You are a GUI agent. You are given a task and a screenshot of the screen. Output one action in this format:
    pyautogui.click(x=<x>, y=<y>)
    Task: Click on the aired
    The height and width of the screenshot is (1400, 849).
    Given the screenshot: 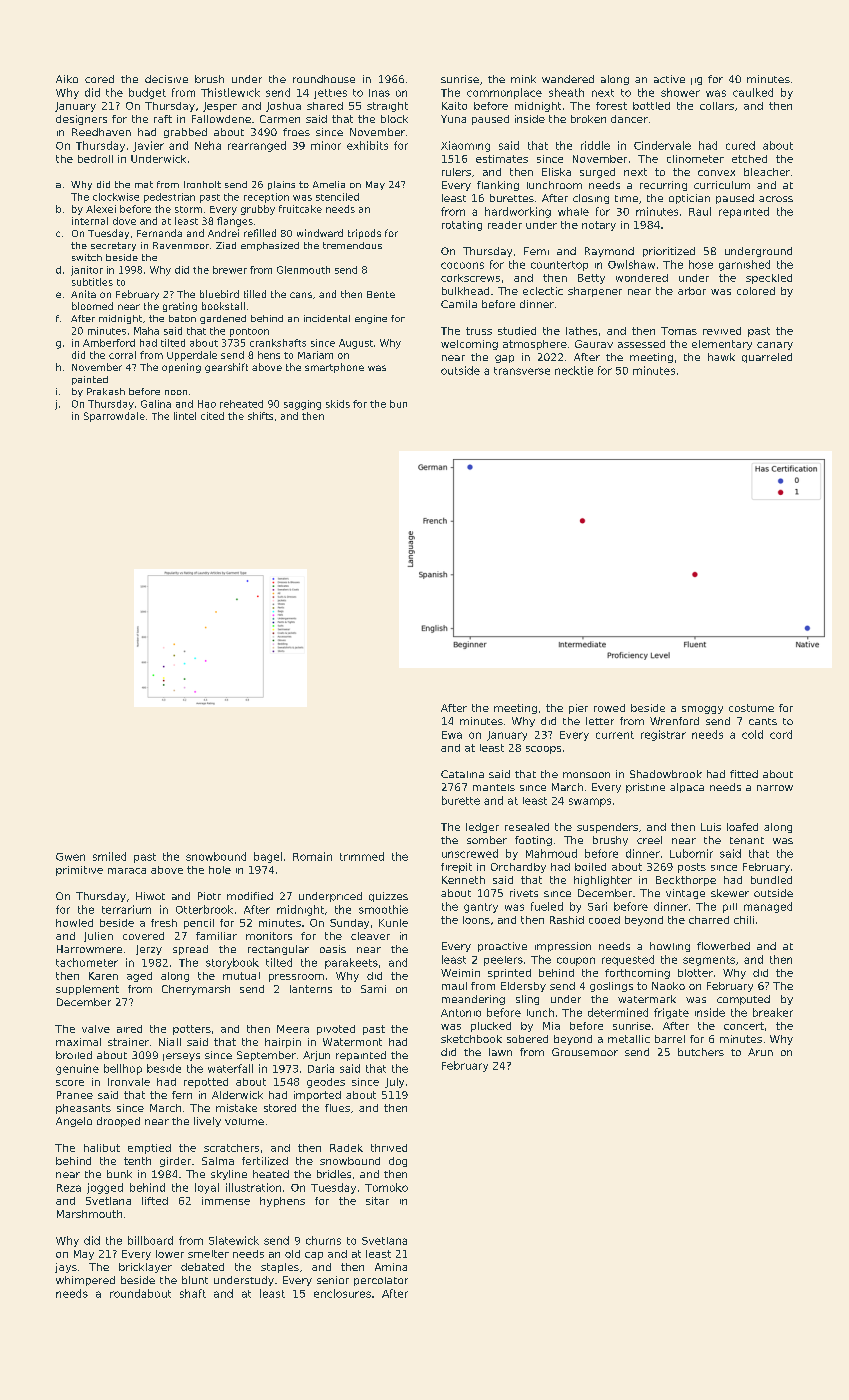 What is the action you would take?
    pyautogui.click(x=129, y=1029)
